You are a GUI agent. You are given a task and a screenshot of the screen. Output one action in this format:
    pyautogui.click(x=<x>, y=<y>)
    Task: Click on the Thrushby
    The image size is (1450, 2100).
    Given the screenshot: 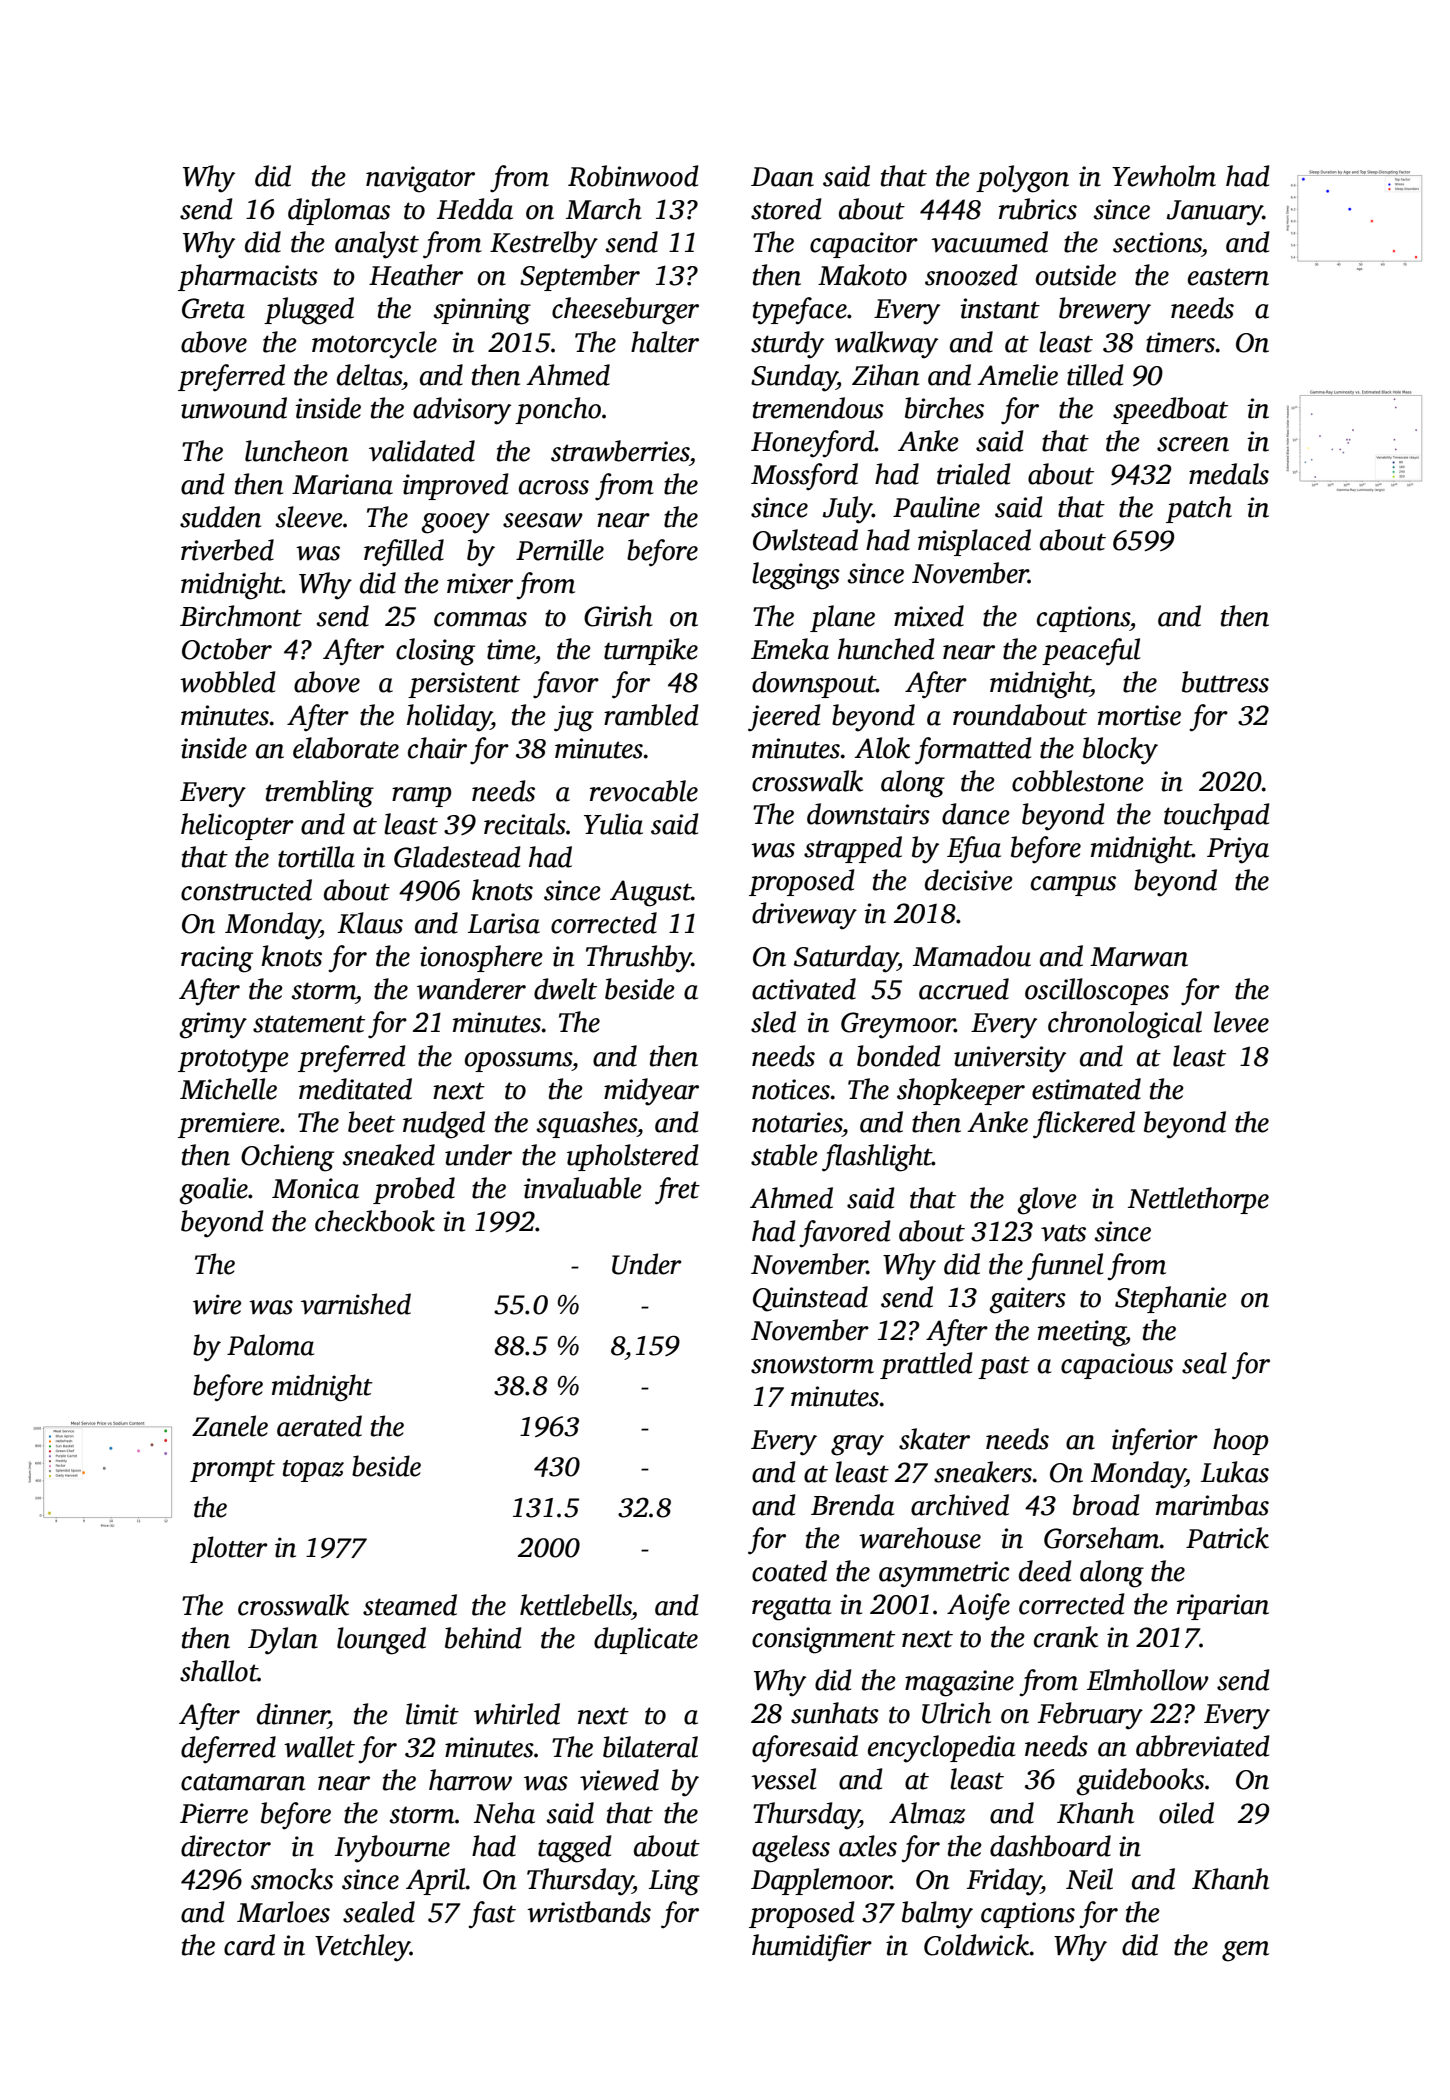 What is the action you would take?
    pyautogui.click(x=639, y=959)
